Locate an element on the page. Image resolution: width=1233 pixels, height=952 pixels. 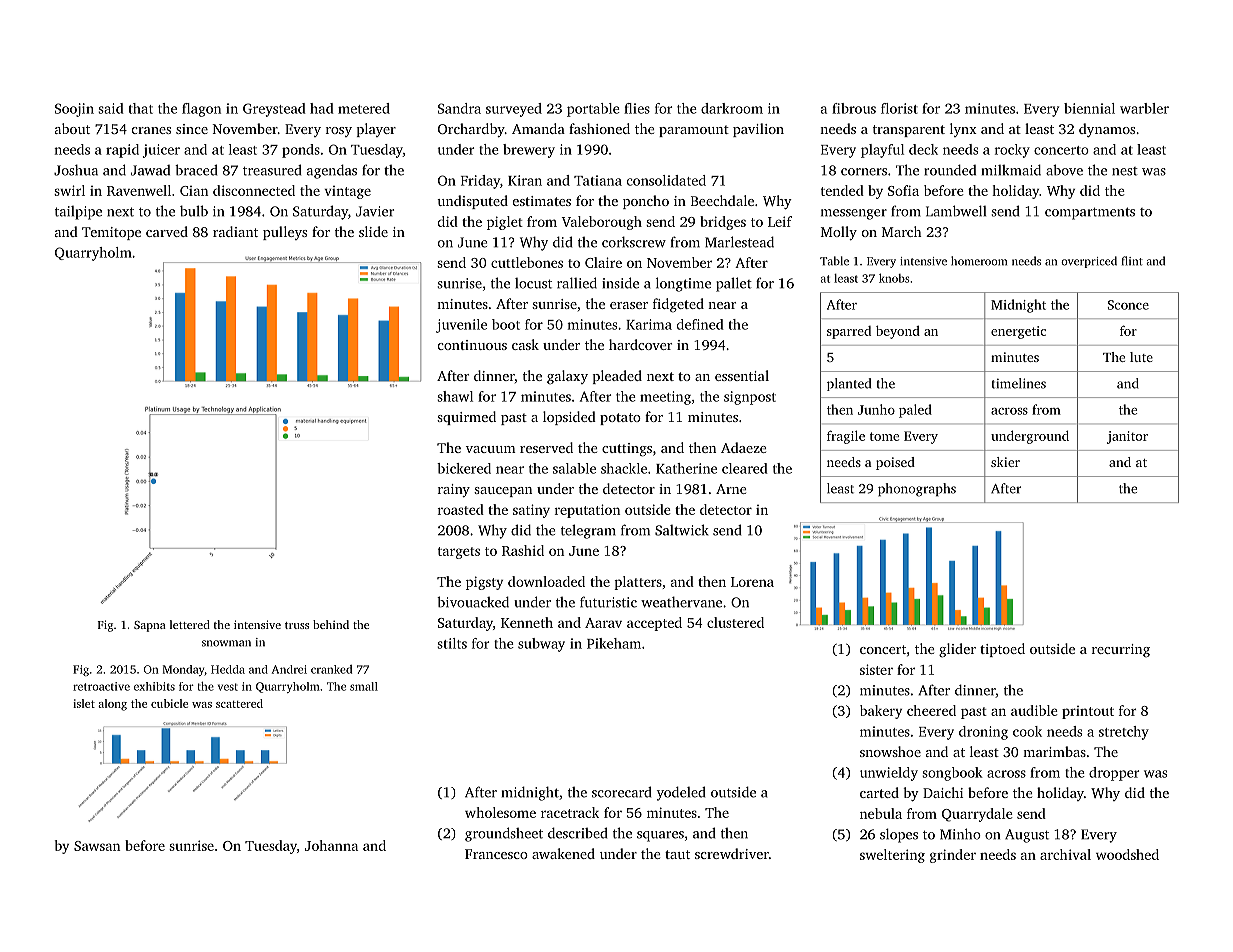
clustered is located at coordinates (735, 622).
